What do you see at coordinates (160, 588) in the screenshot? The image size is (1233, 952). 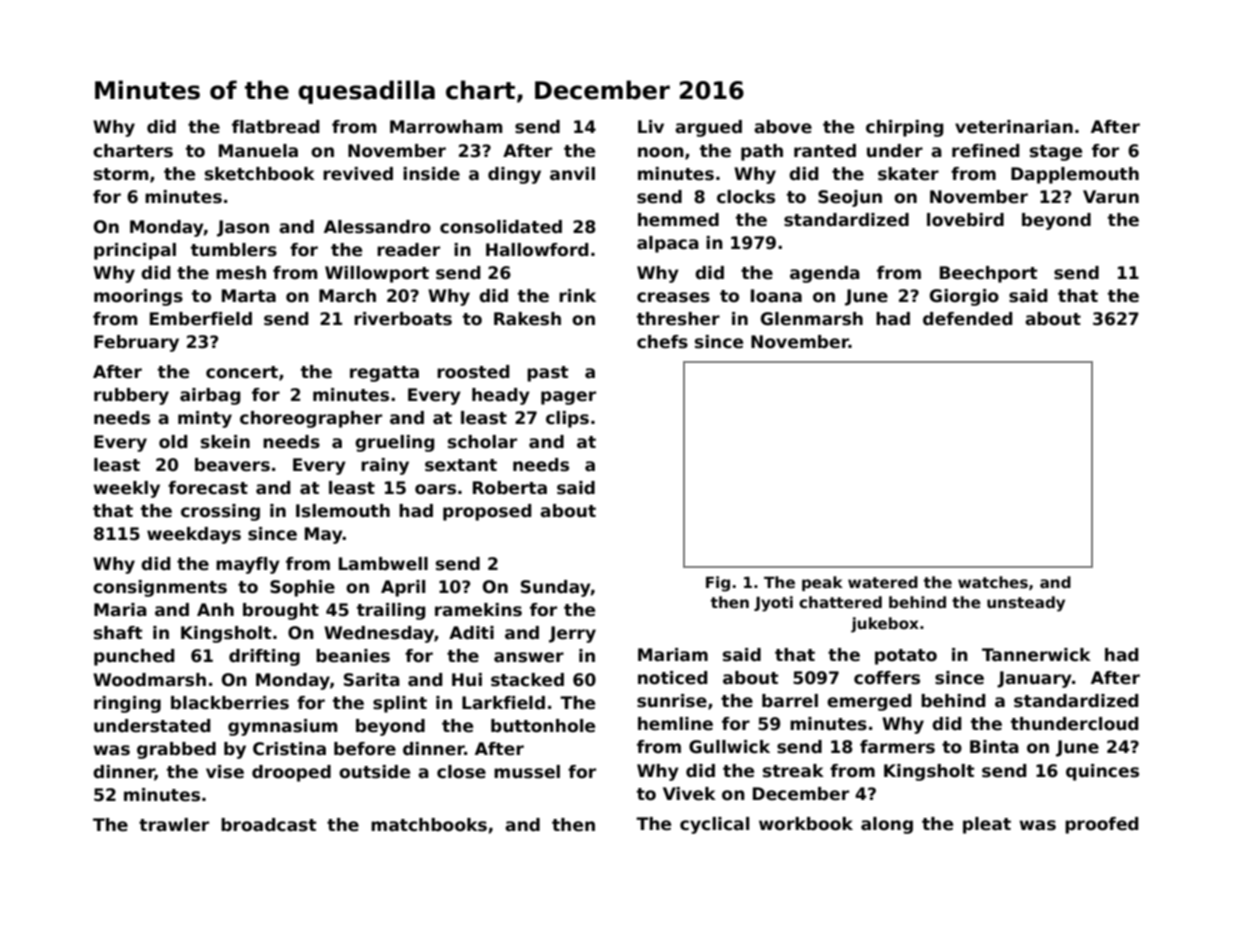 I see `consignments` at bounding box center [160, 588].
